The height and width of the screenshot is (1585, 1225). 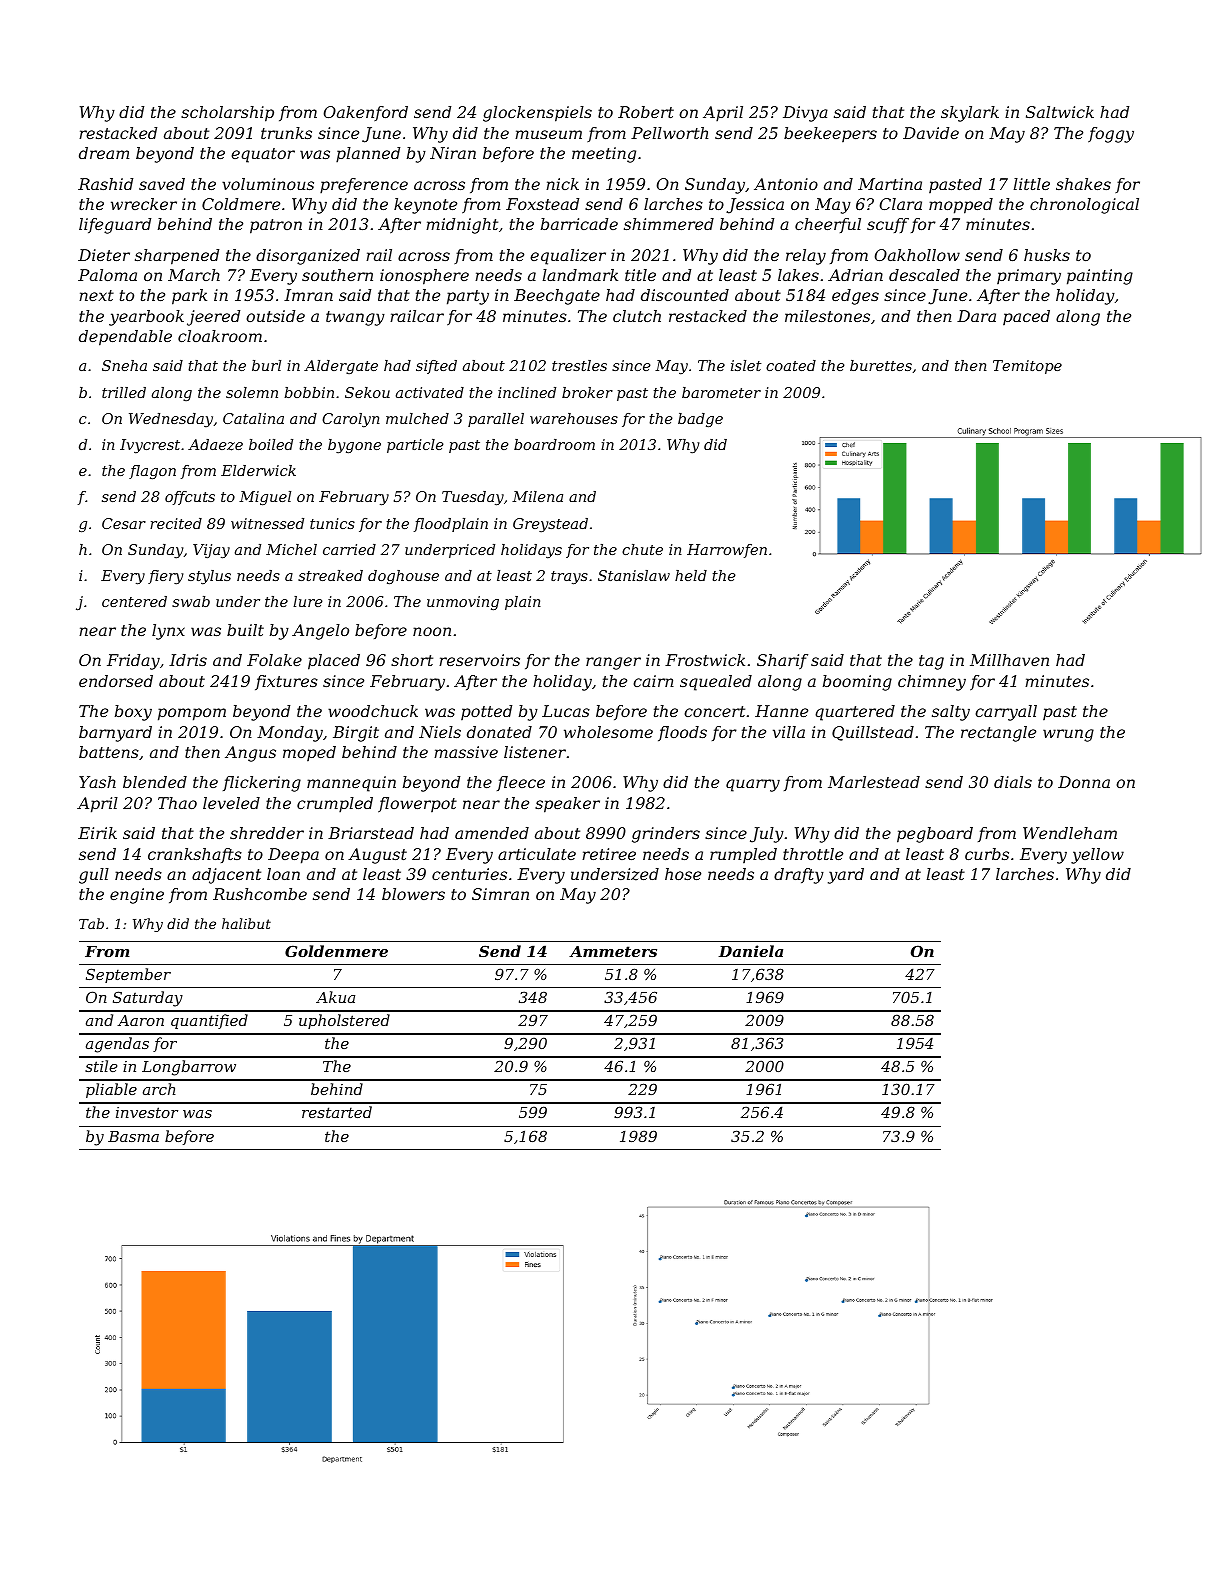 I want to click on inclined, so click(x=527, y=392).
